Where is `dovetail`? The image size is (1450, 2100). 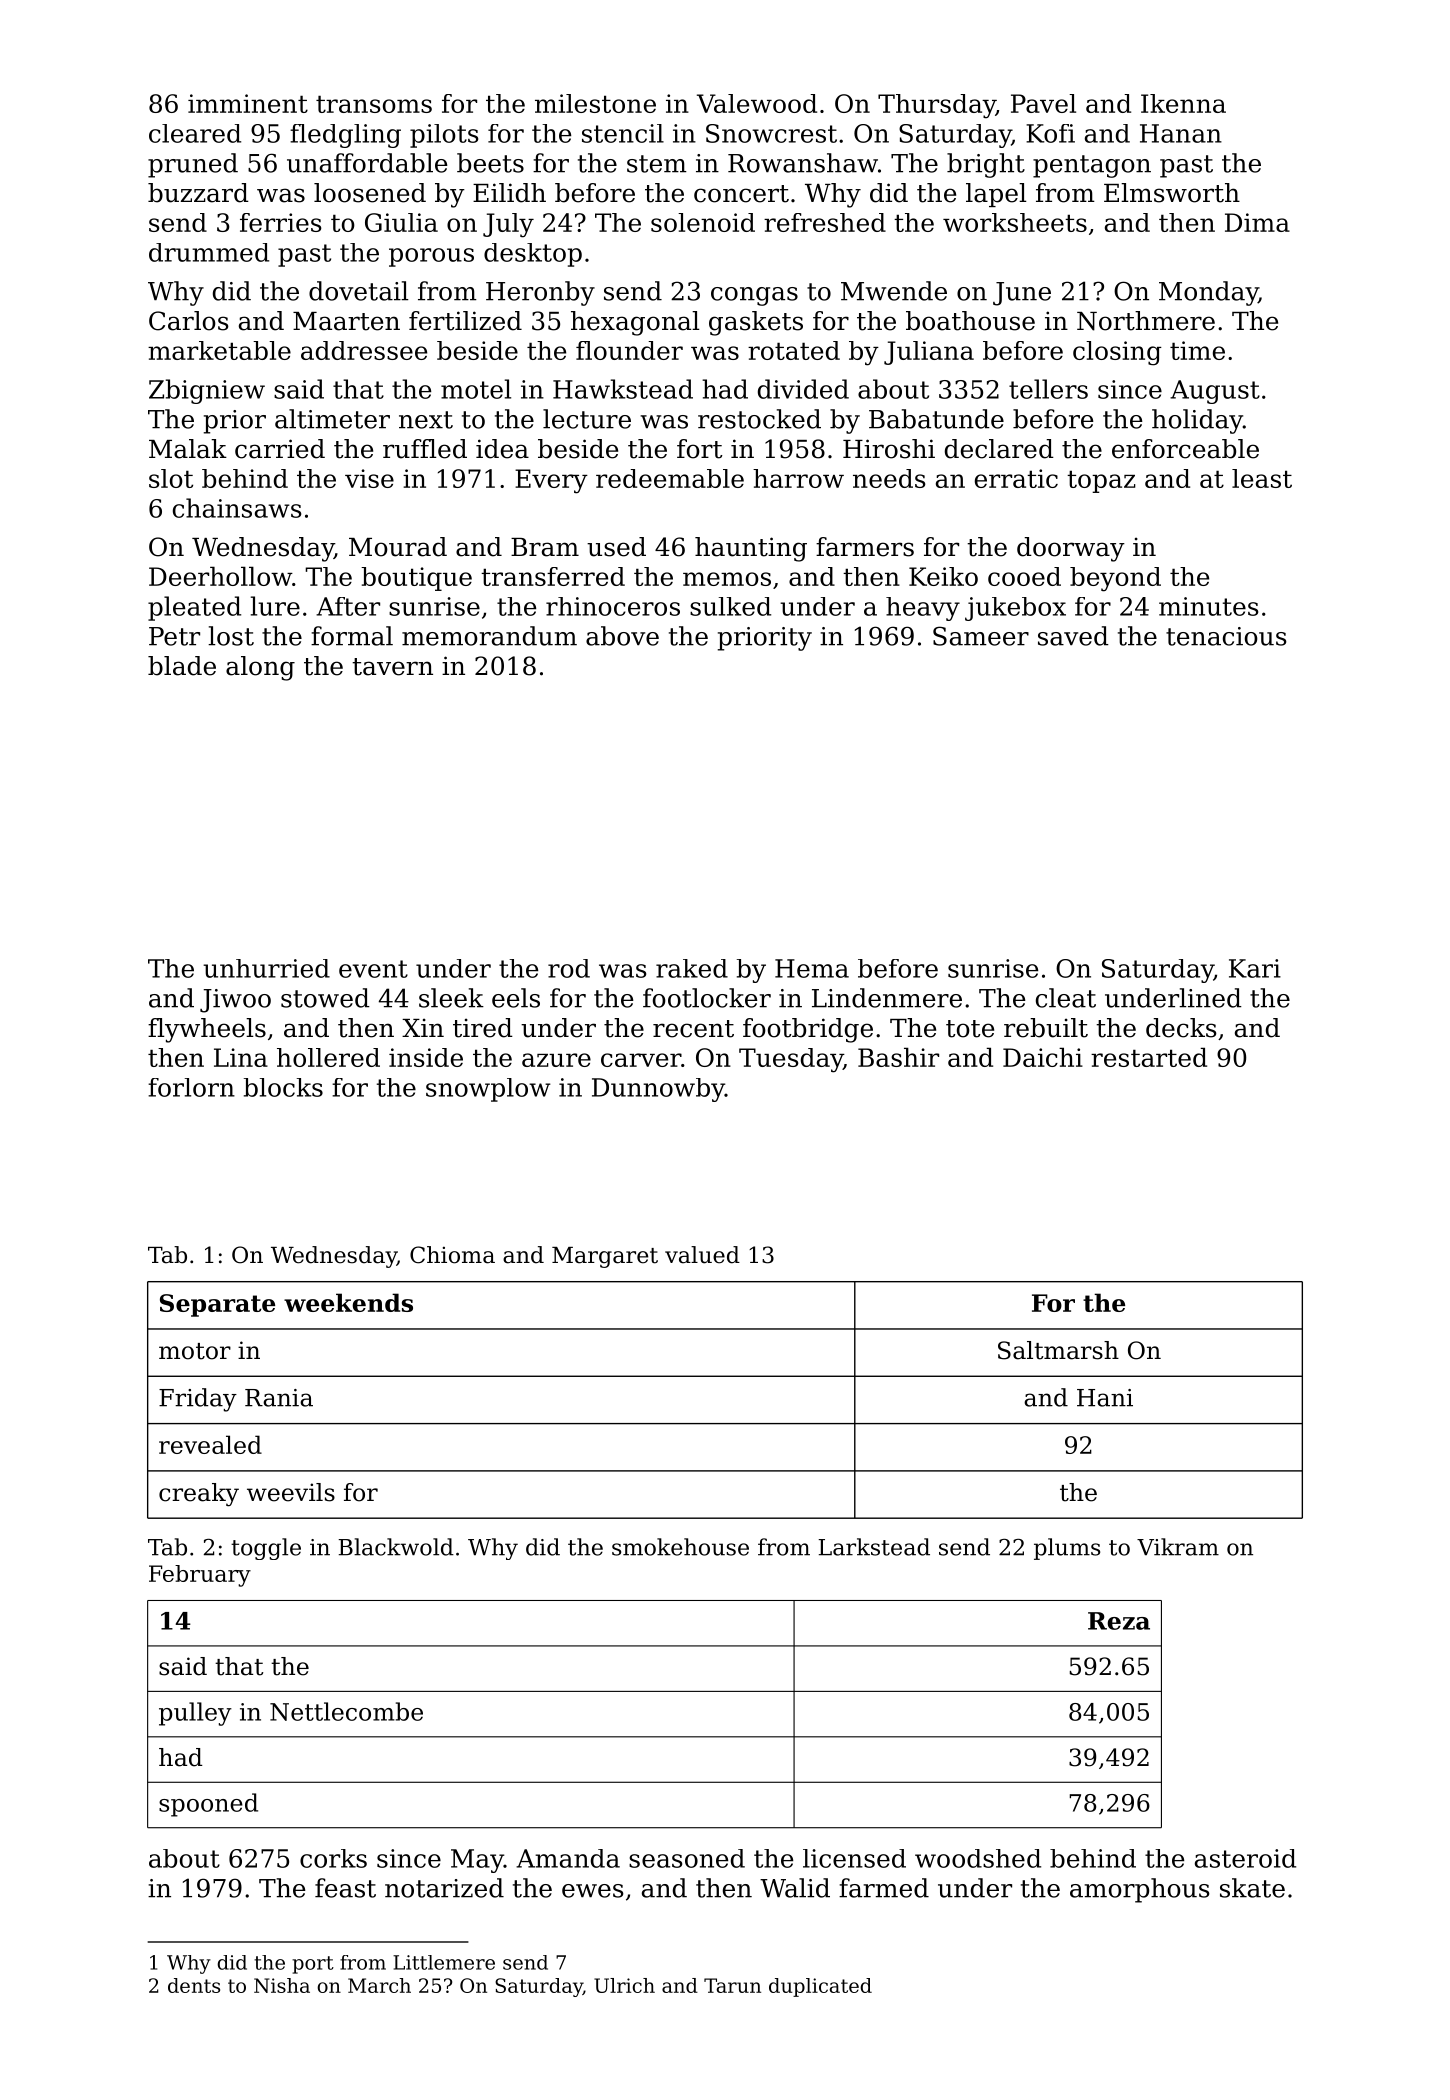 dovetail is located at coordinates (359, 291).
